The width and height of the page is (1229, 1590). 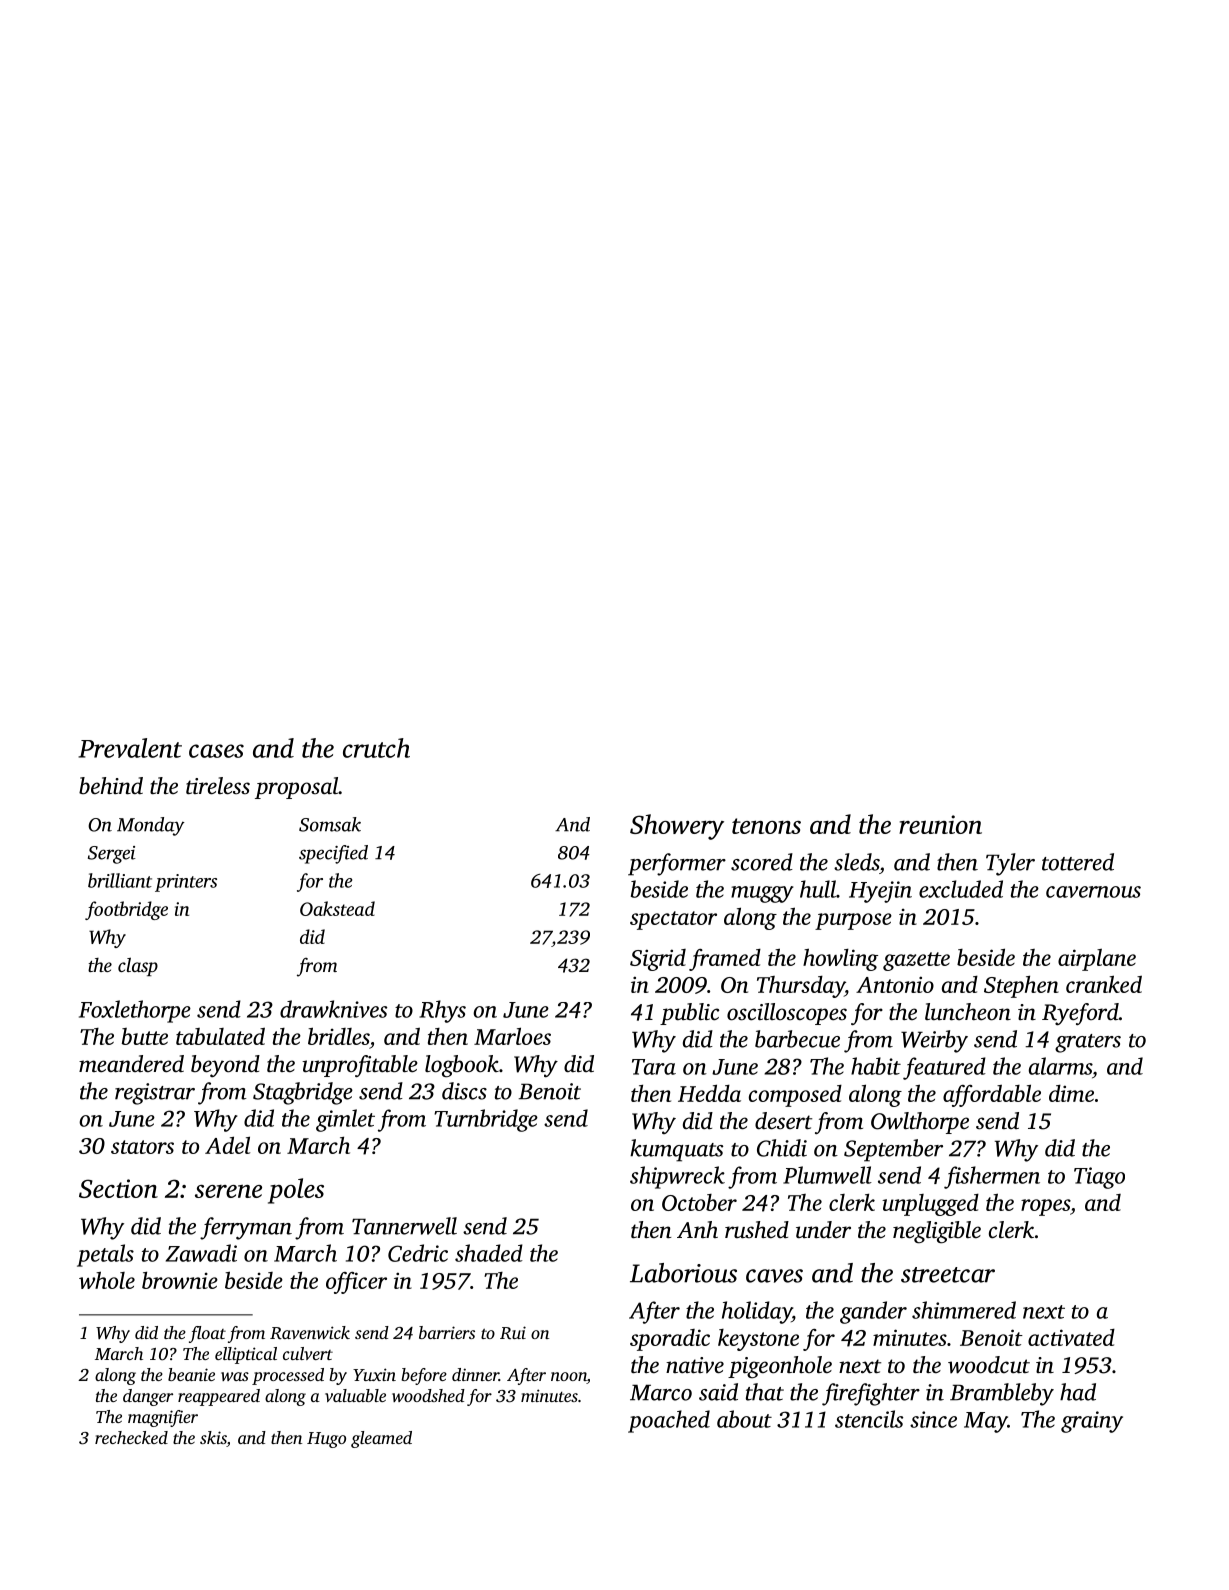 What do you see at coordinates (1060, 1066) in the page?
I see `alarms` at bounding box center [1060, 1066].
